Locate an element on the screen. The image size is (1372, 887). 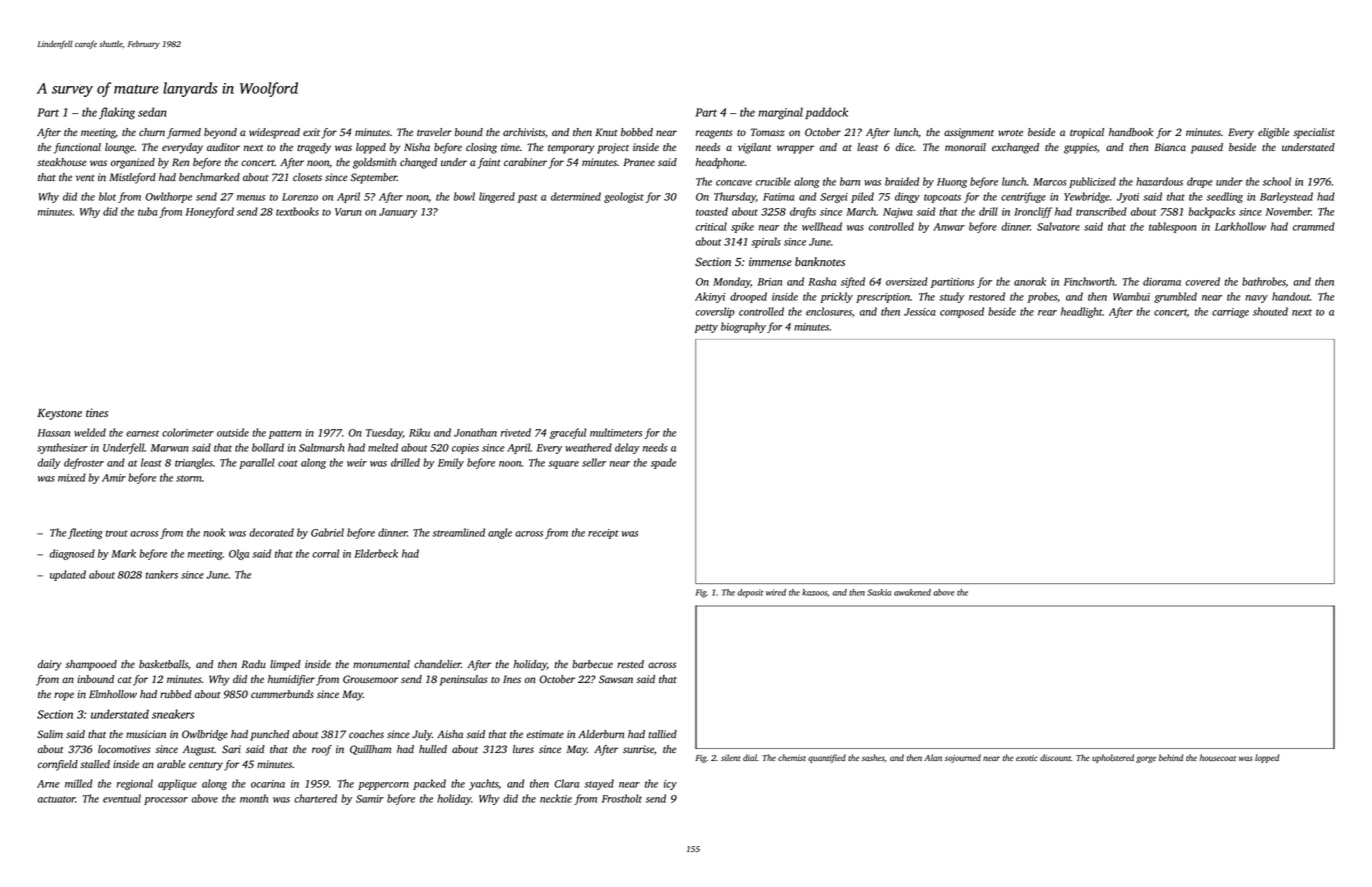
biography is located at coordinates (743, 327).
